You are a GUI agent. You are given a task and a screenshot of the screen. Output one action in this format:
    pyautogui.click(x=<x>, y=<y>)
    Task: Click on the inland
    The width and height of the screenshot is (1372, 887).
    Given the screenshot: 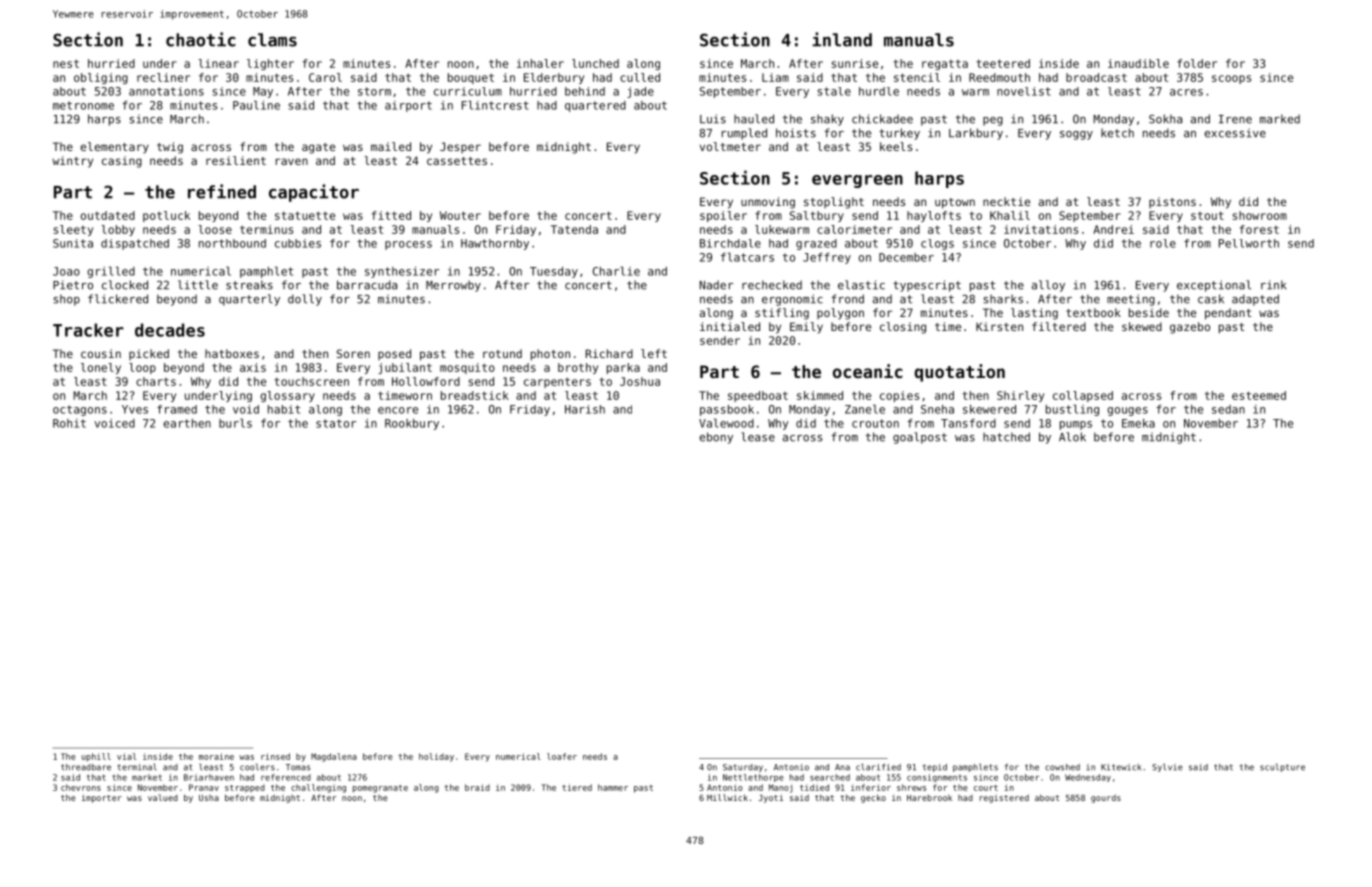 What is the action you would take?
    pyautogui.click(x=842, y=39)
